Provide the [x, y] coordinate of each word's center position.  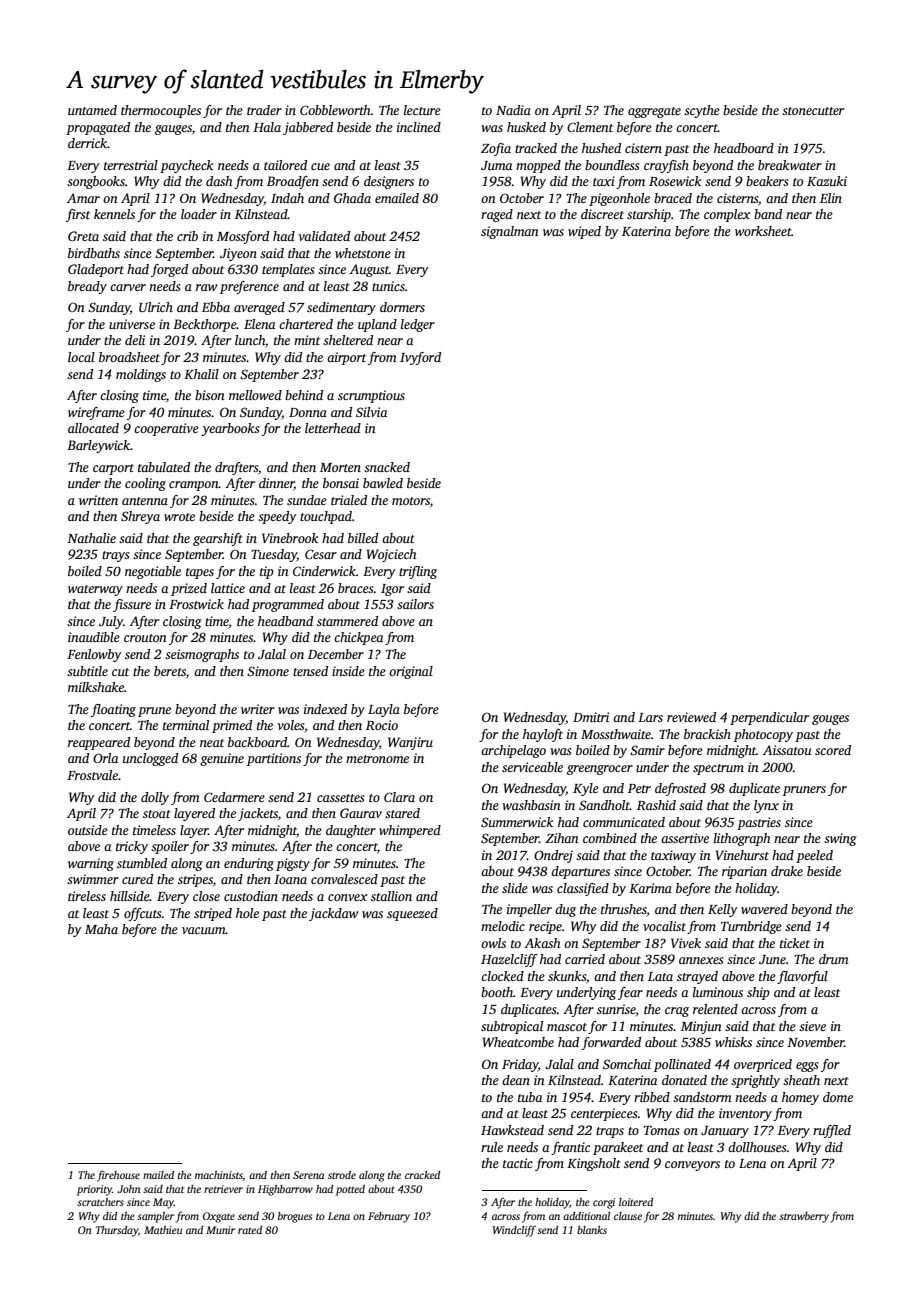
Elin [831, 198]
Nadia [513, 110]
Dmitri [591, 717]
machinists [219, 1176]
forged [169, 270]
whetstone [363, 253]
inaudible [94, 637]
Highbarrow [285, 1190]
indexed [325, 709]
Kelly [723, 910]
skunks [567, 976]
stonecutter [813, 111]
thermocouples [161, 111]
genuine [222, 759]
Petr [639, 788]
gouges [830, 720]
